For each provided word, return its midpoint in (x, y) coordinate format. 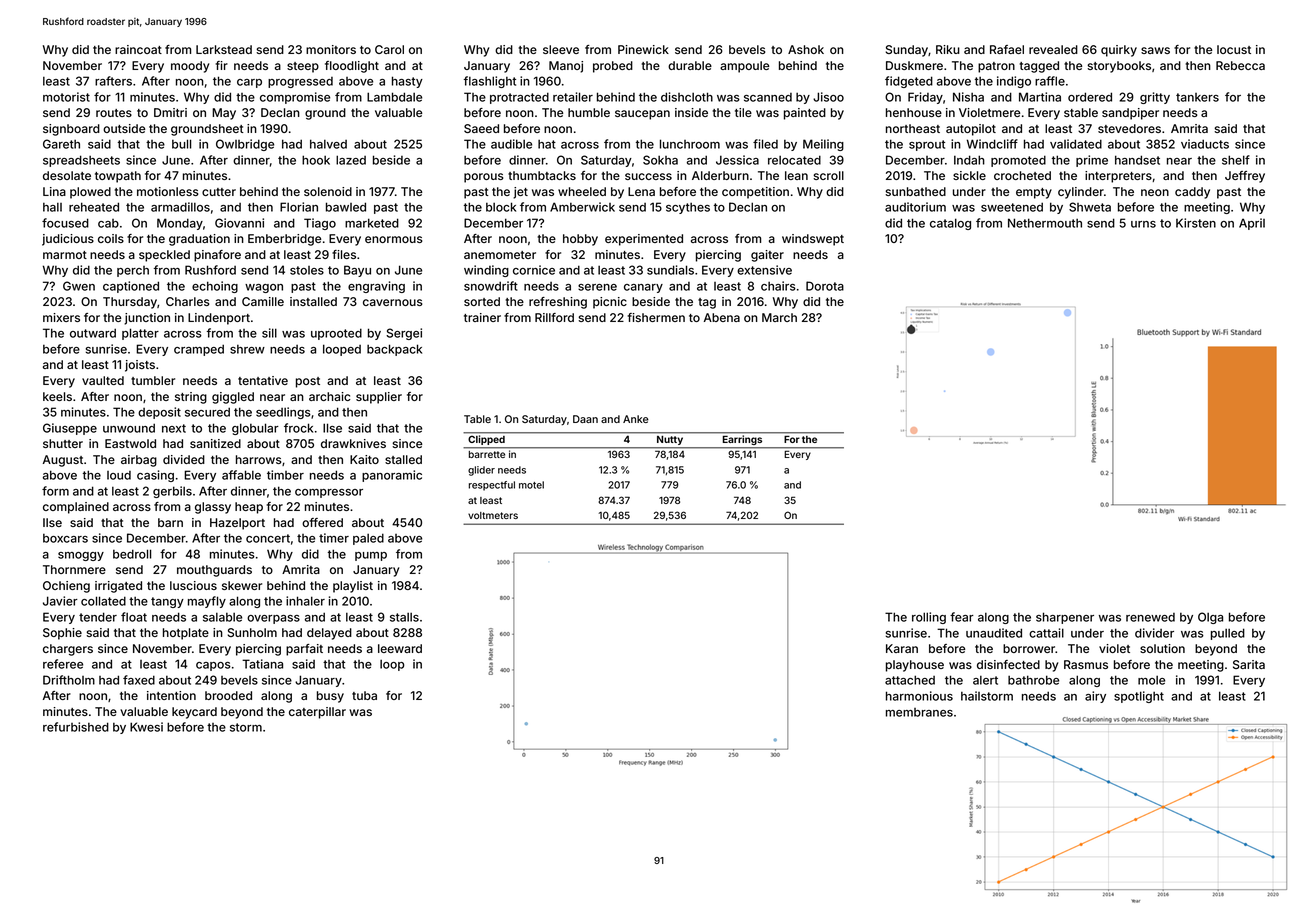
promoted (1018, 161)
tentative (263, 380)
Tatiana (262, 664)
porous (484, 178)
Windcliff (992, 144)
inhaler (305, 601)
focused (65, 223)
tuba (364, 695)
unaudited (994, 633)
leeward (400, 648)
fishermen (656, 317)
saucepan (642, 115)
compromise (295, 98)
